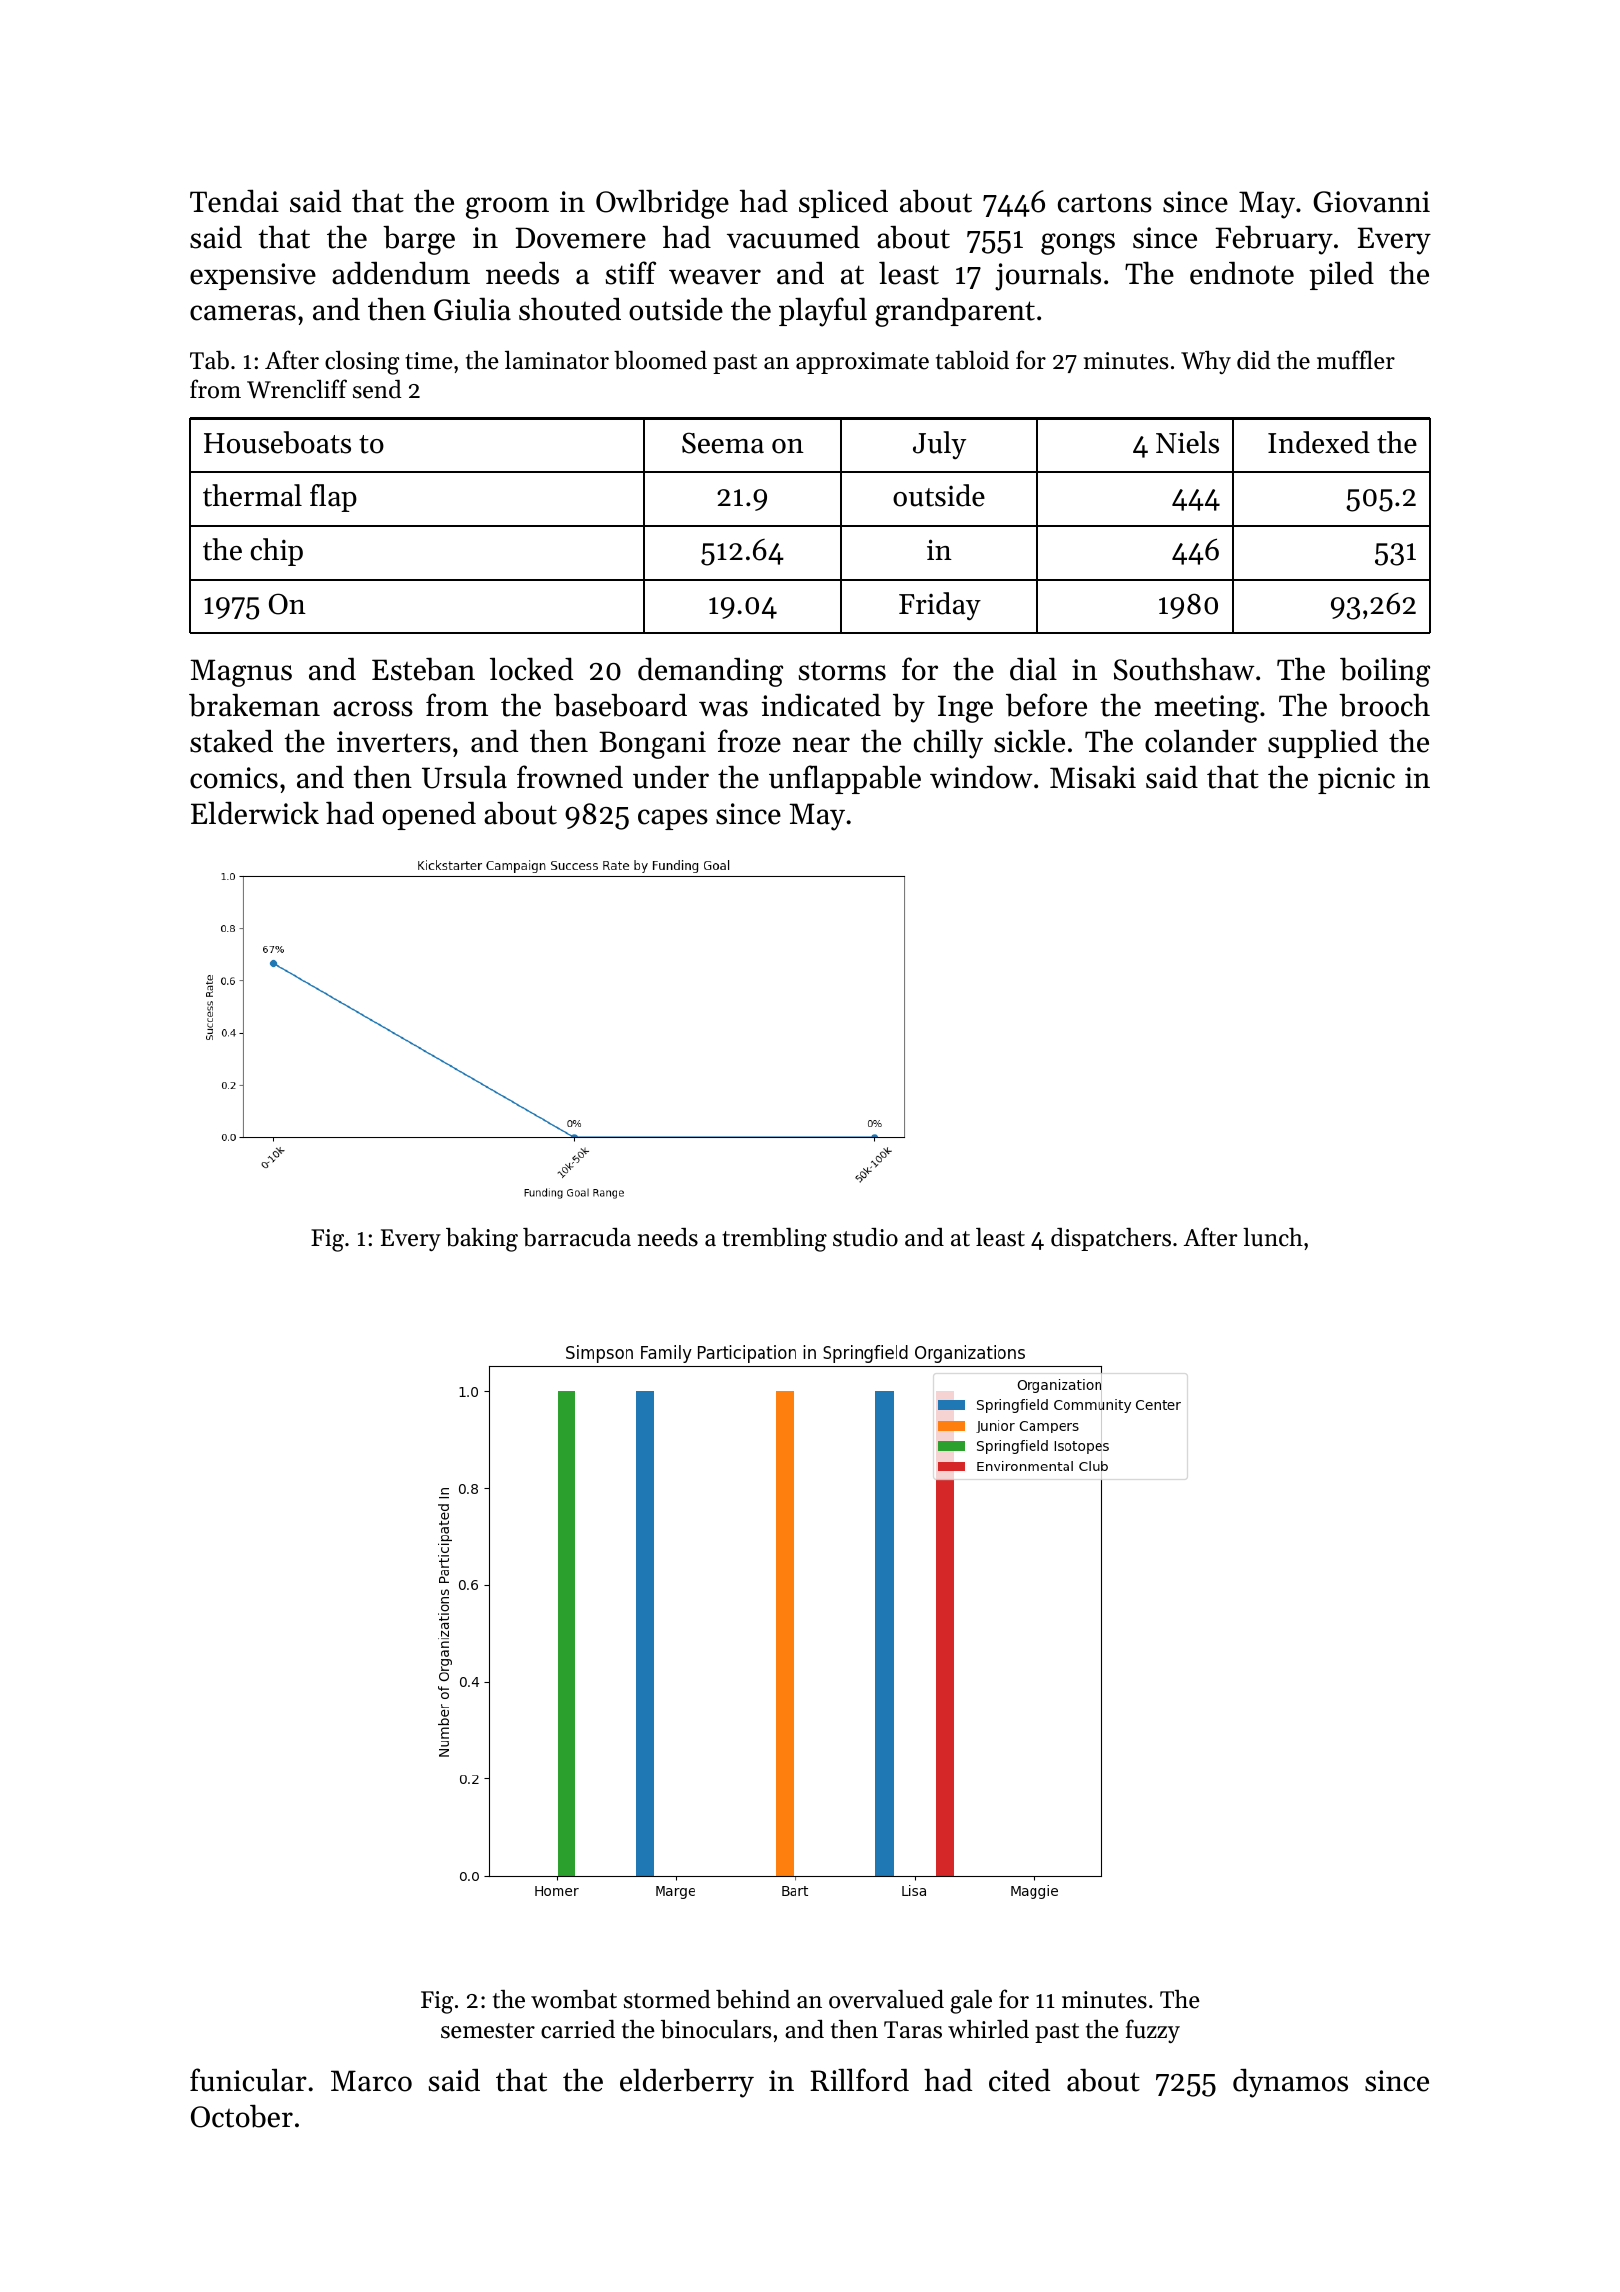  I want to click on vacuumed, so click(793, 237).
